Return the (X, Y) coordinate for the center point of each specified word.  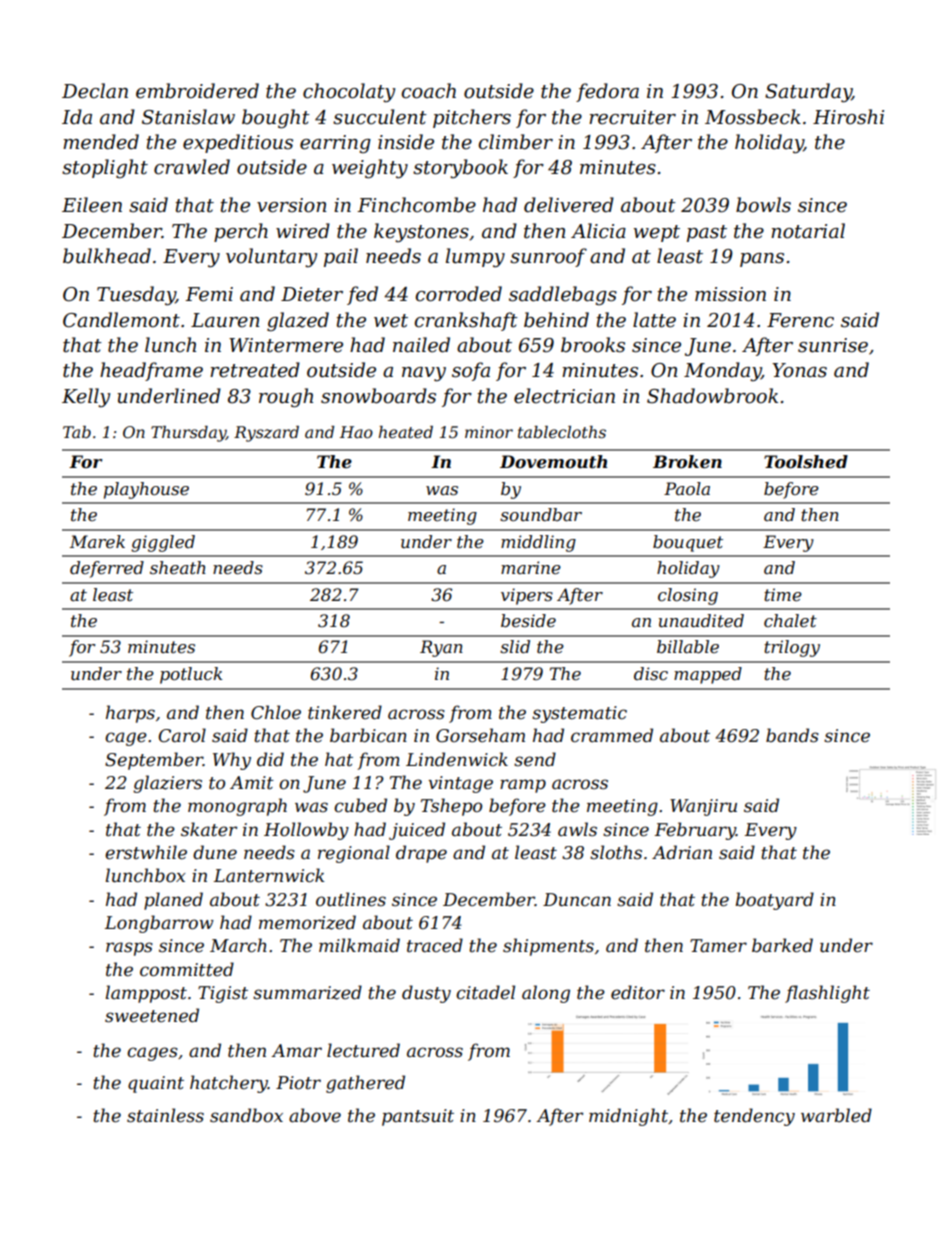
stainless (165, 1115)
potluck (191, 675)
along (546, 994)
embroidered (197, 91)
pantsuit (418, 1117)
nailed (421, 345)
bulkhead (107, 256)
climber (515, 142)
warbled (836, 1115)
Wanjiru (703, 807)
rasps (129, 949)
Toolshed (806, 461)
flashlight (827, 994)
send (535, 759)
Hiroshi (848, 117)
